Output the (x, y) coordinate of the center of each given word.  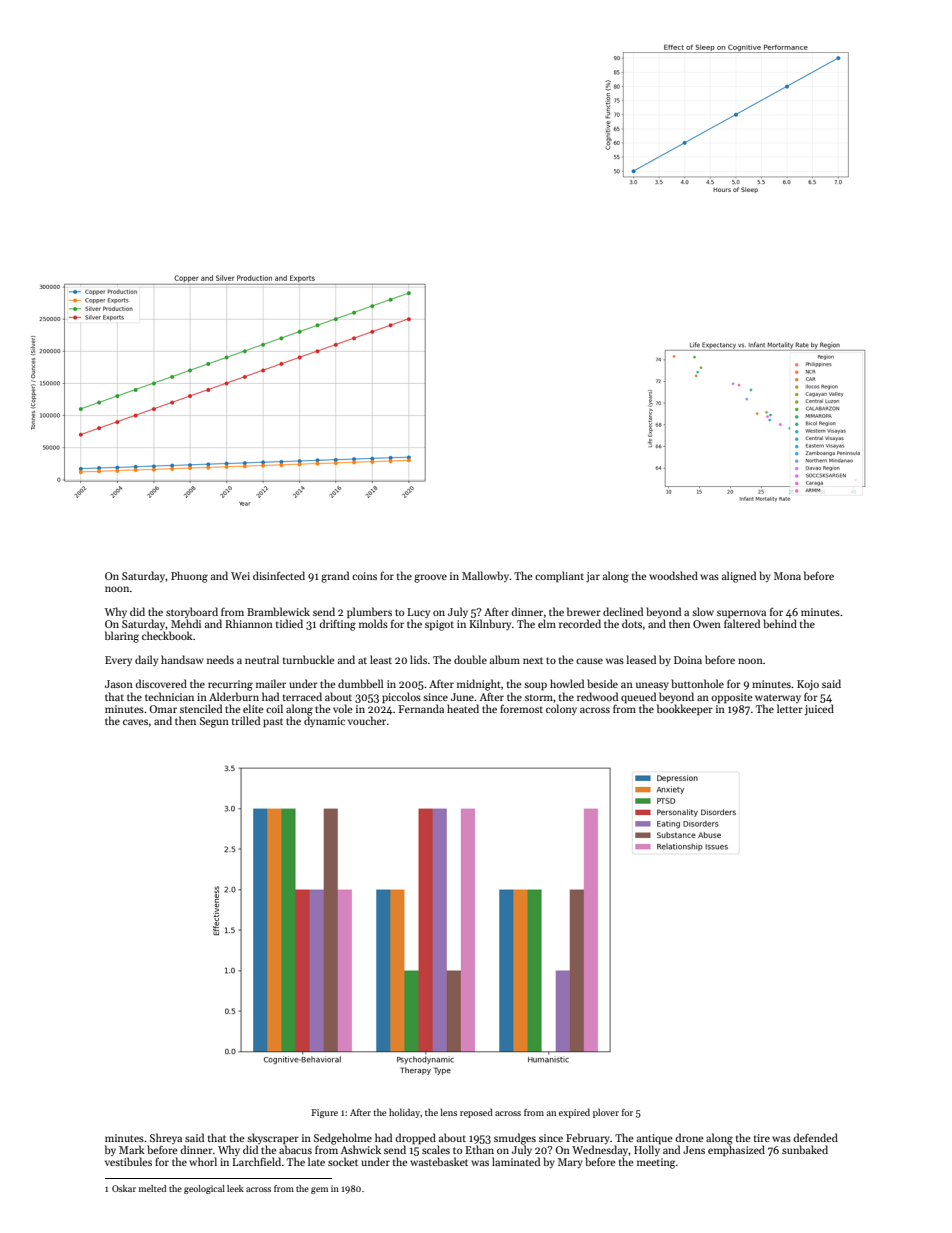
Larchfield (256, 1161)
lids (418, 659)
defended (815, 1137)
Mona (787, 576)
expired (574, 1113)
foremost (521, 709)
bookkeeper (685, 709)
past (273, 723)
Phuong (189, 577)
